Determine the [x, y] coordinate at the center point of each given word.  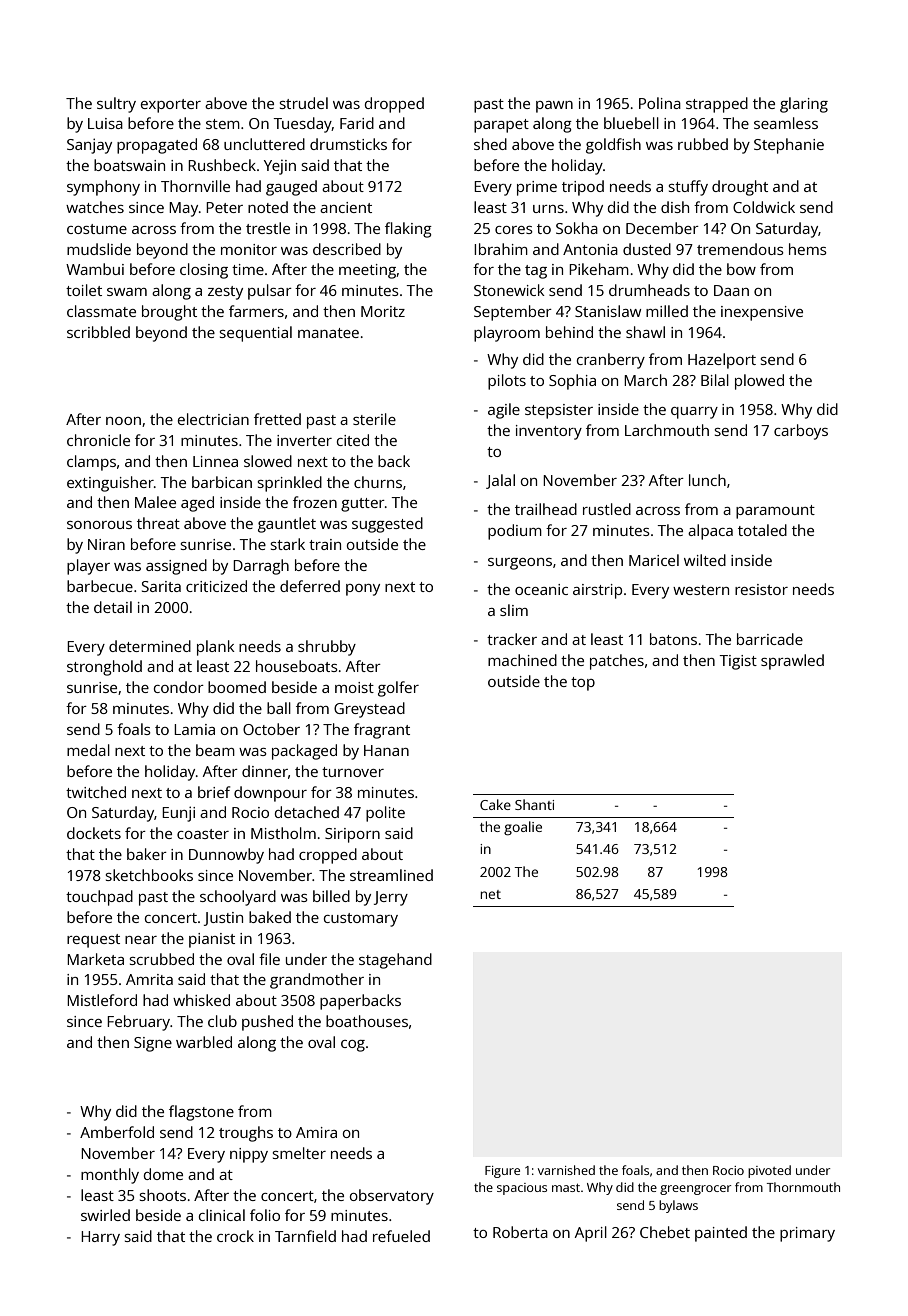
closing [204, 271]
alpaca [710, 532]
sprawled [792, 662]
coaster [203, 834]
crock [235, 1236]
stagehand [395, 961]
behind [569, 332]
